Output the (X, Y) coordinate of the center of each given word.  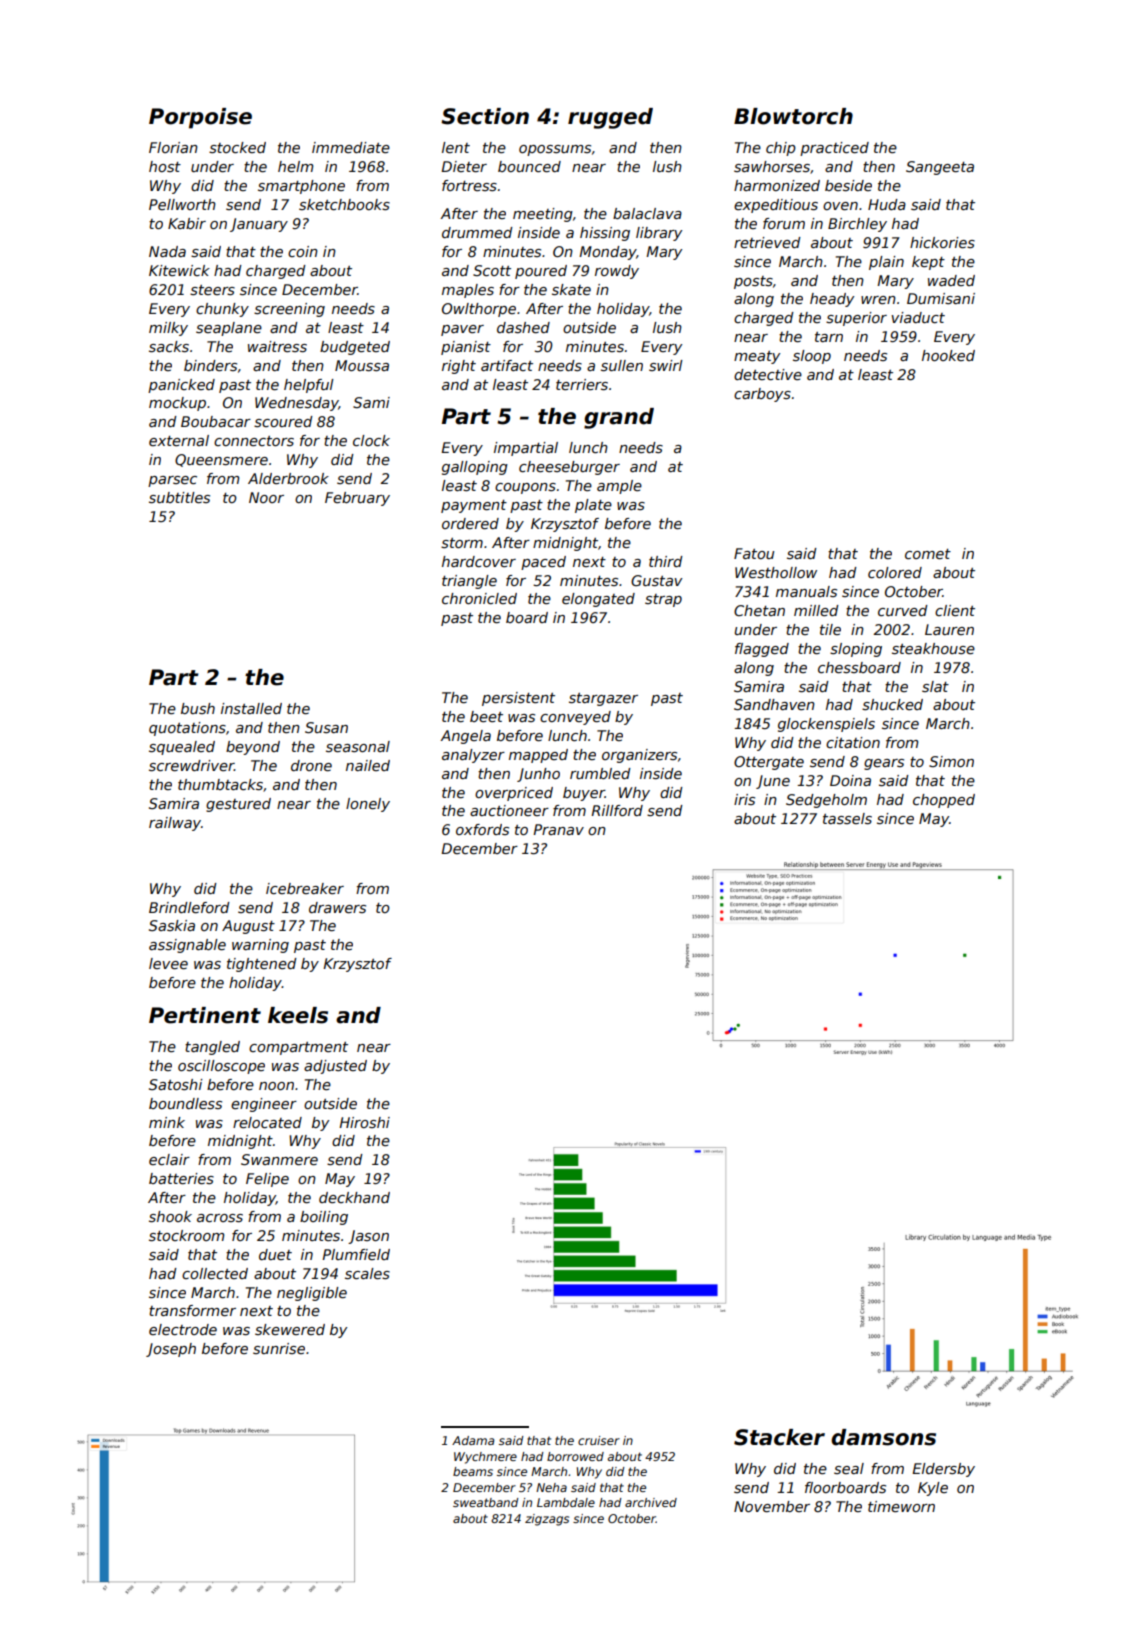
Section (485, 116)
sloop (812, 357)
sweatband (485, 1502)
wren (878, 300)
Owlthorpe (479, 310)
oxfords (482, 829)
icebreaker (305, 888)
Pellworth (182, 204)
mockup (177, 404)
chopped (944, 801)
